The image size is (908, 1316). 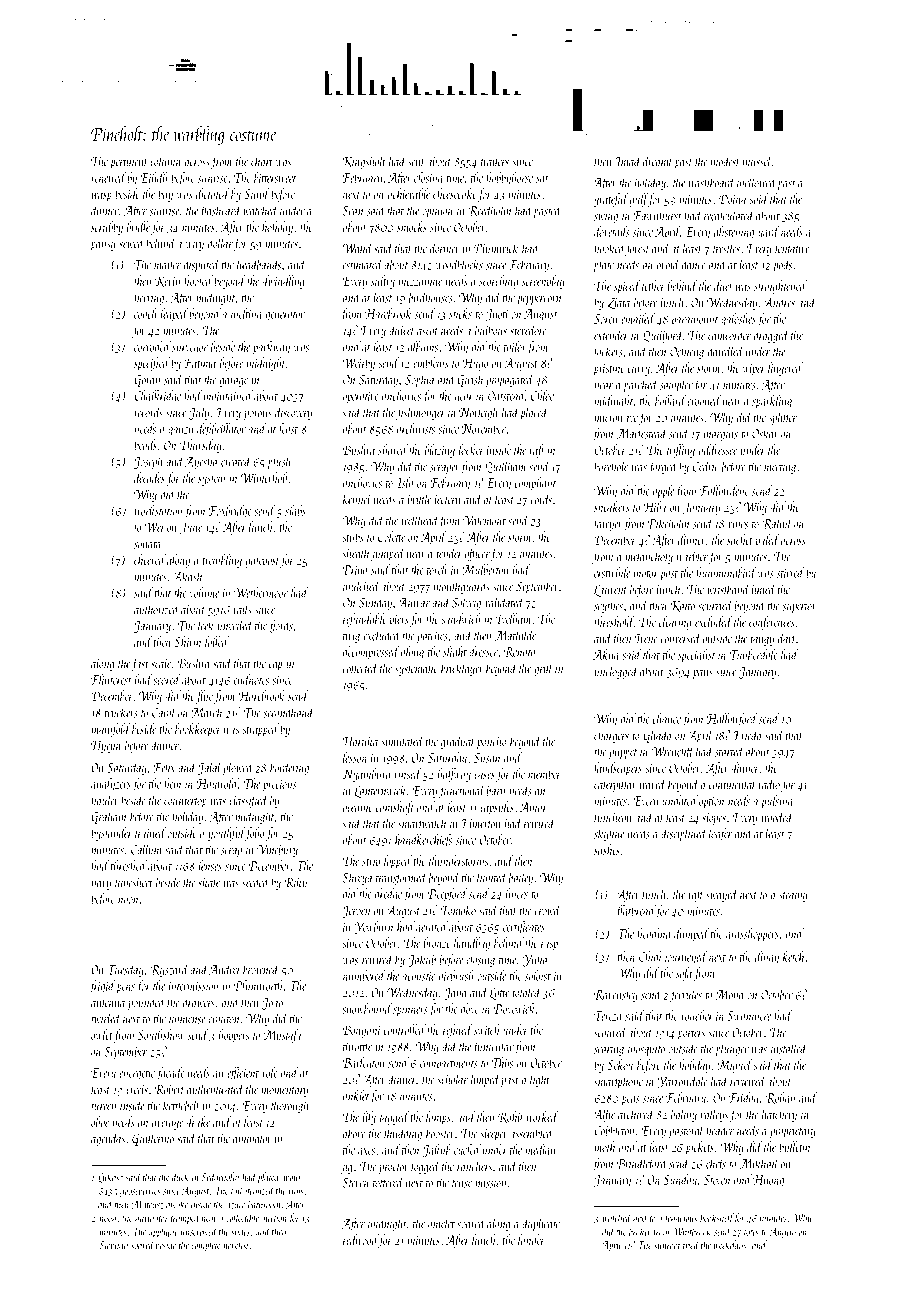 I want to click on mulched, so click(x=361, y=585).
